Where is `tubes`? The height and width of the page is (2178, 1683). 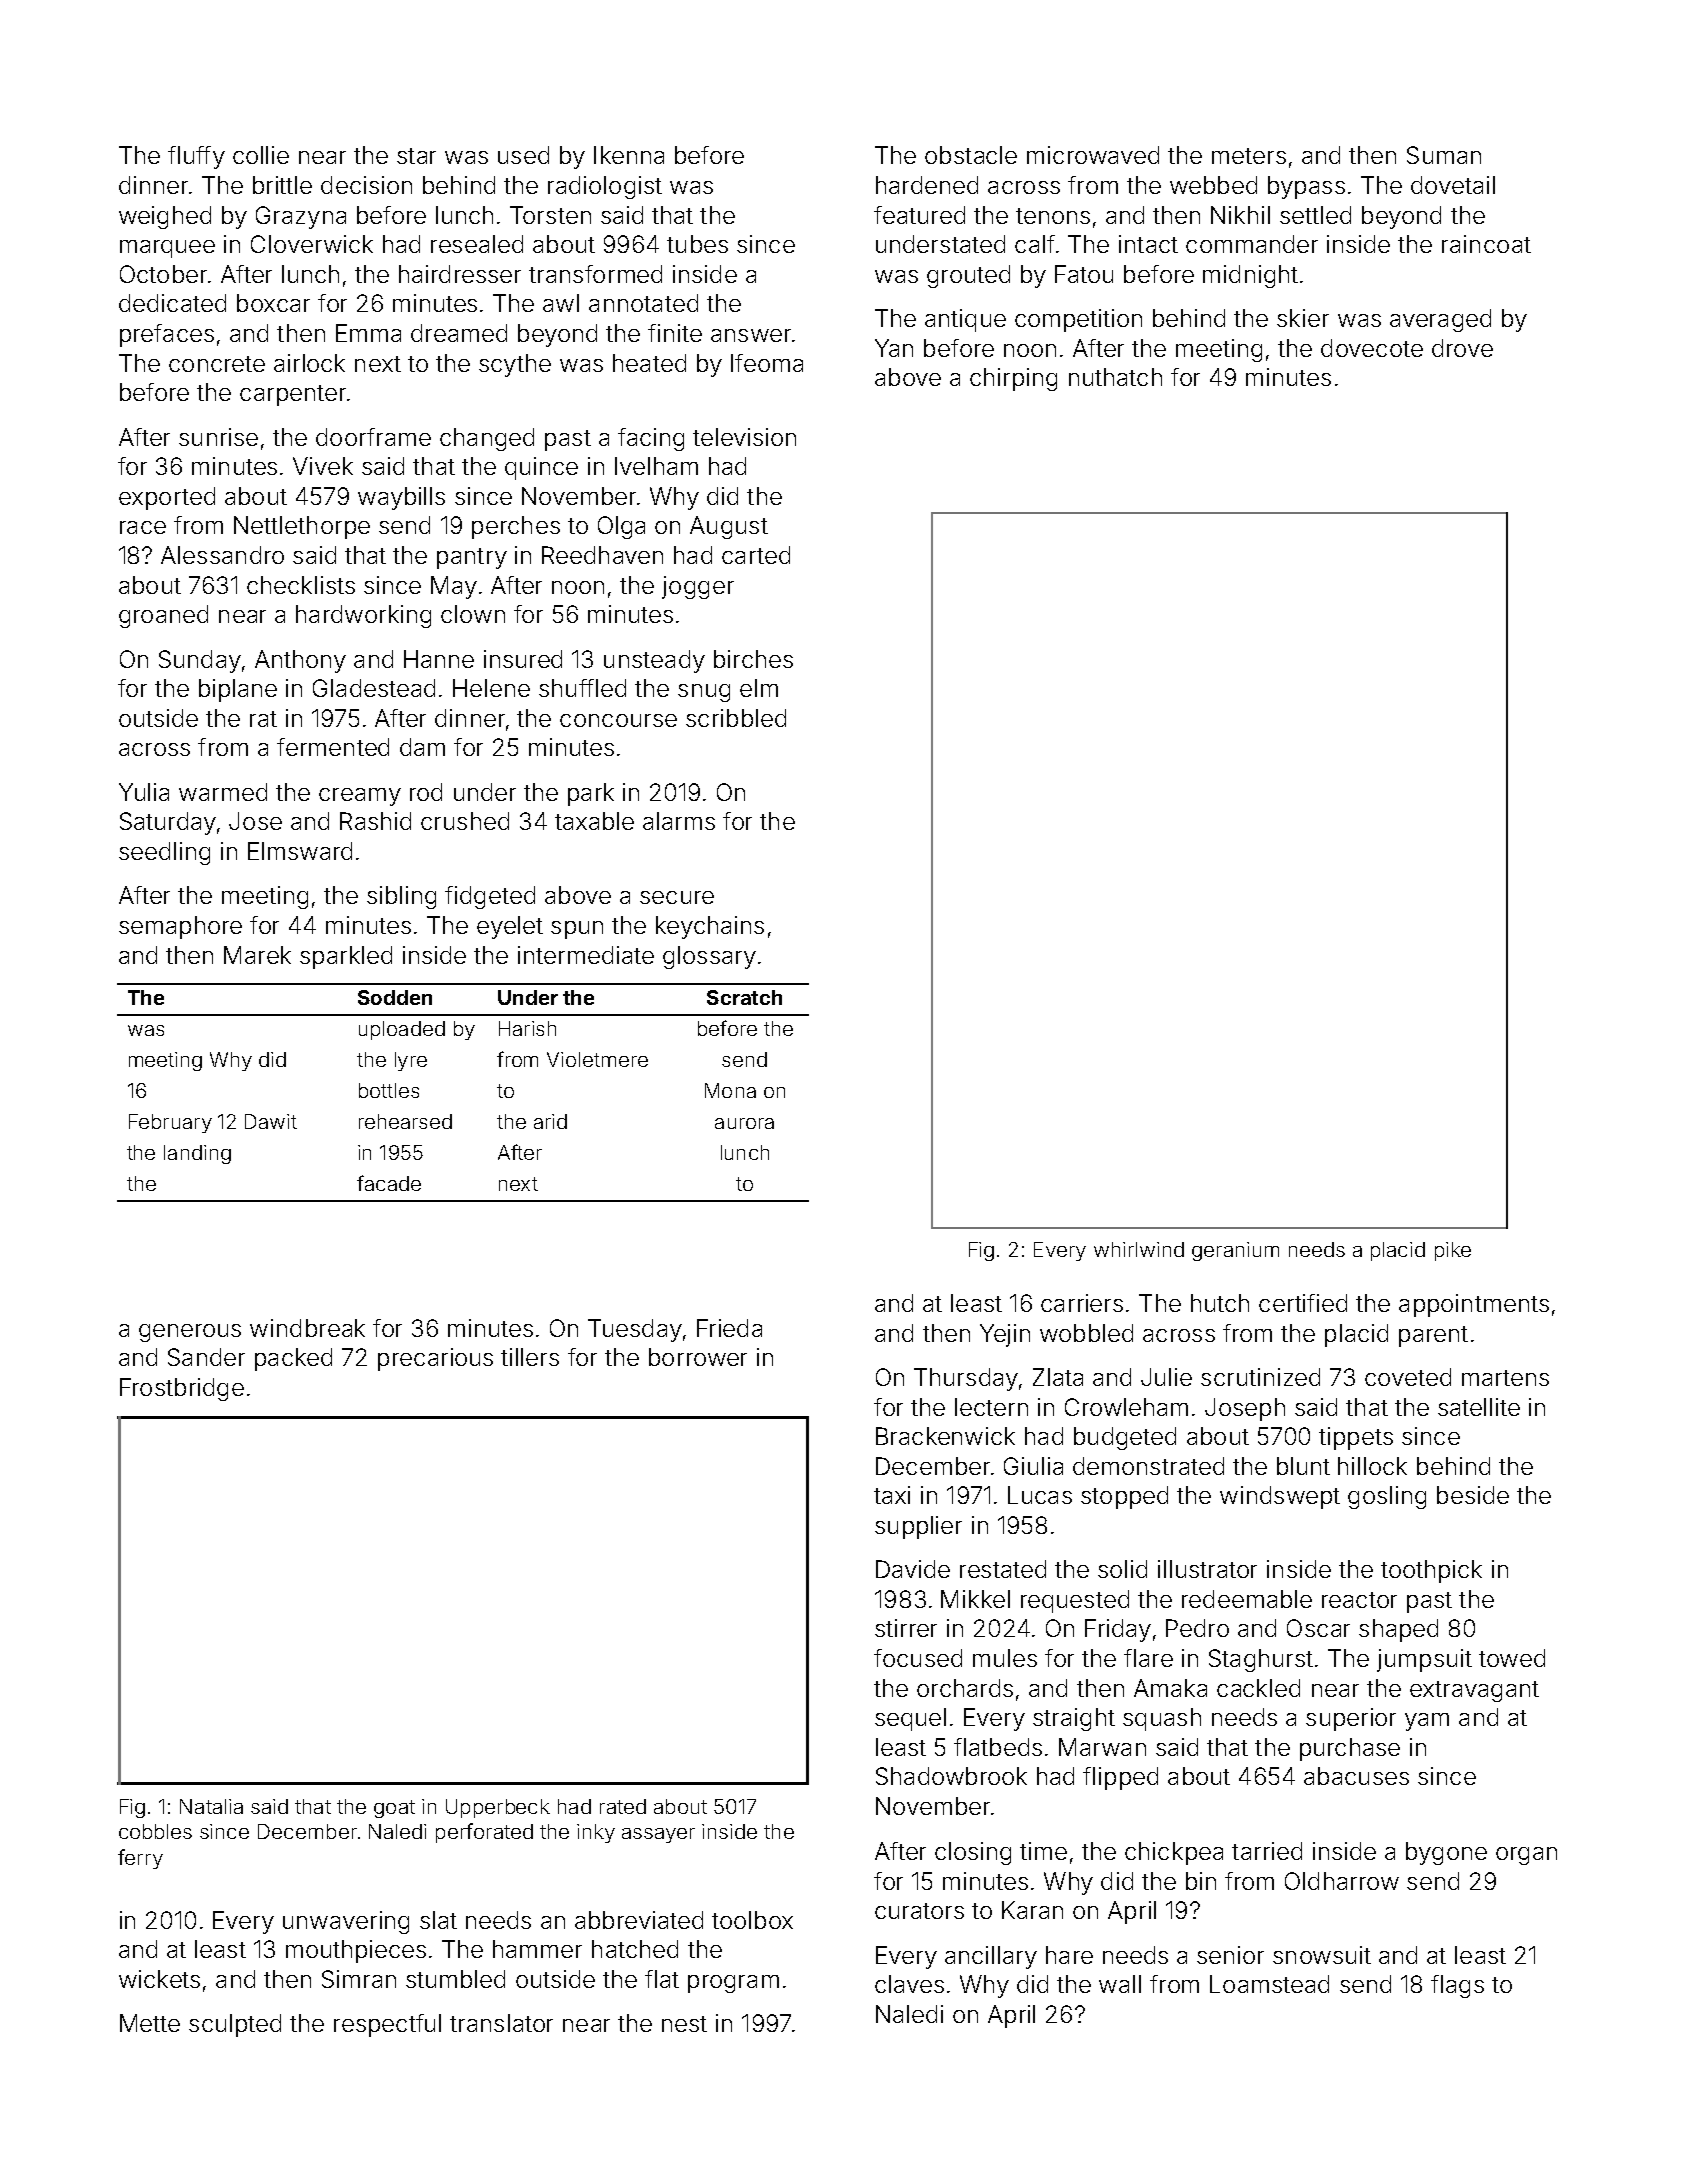
tubes is located at coordinates (697, 244).
